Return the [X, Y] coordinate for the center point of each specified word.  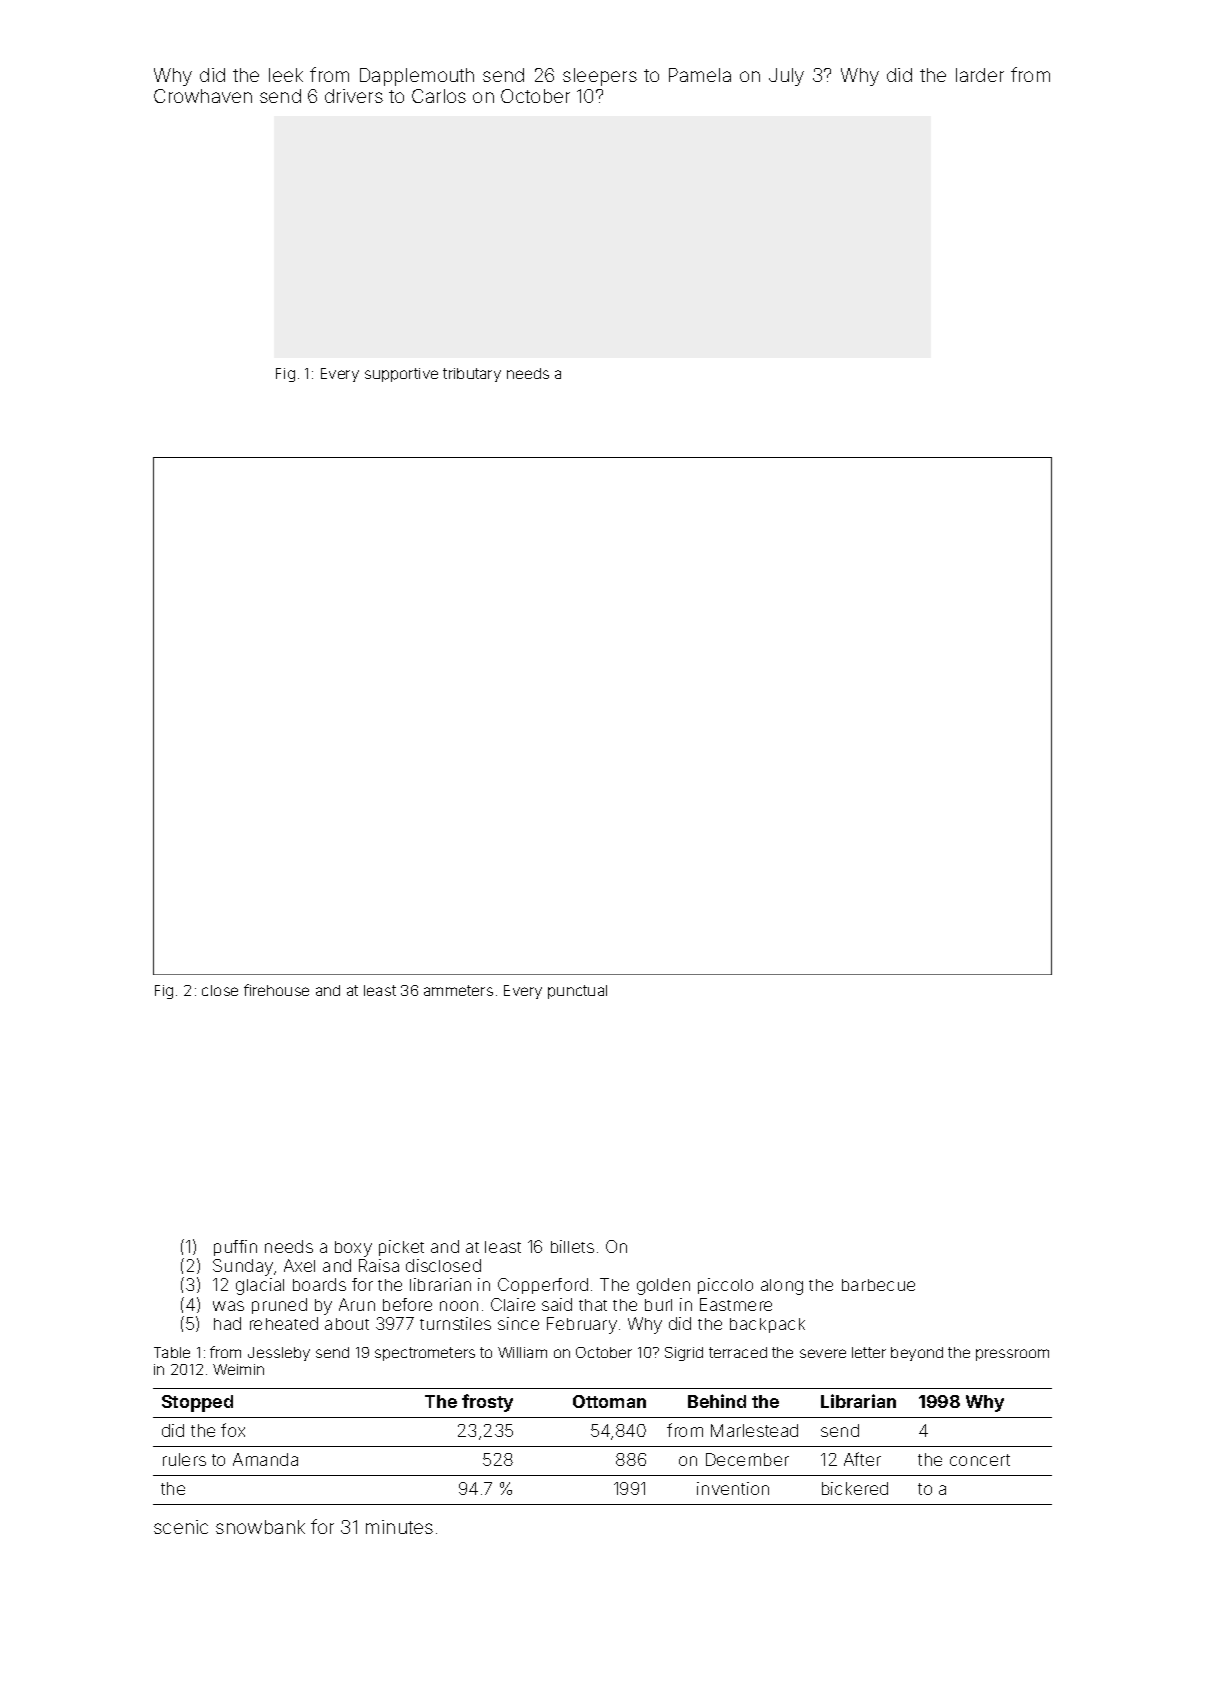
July [786, 77]
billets [572, 1246]
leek [286, 75]
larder [980, 75]
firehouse [276, 990]
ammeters [458, 990]
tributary [472, 375]
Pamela [700, 75]
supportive [401, 375]
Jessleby [279, 1354]
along [782, 1287]
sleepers [600, 77]
